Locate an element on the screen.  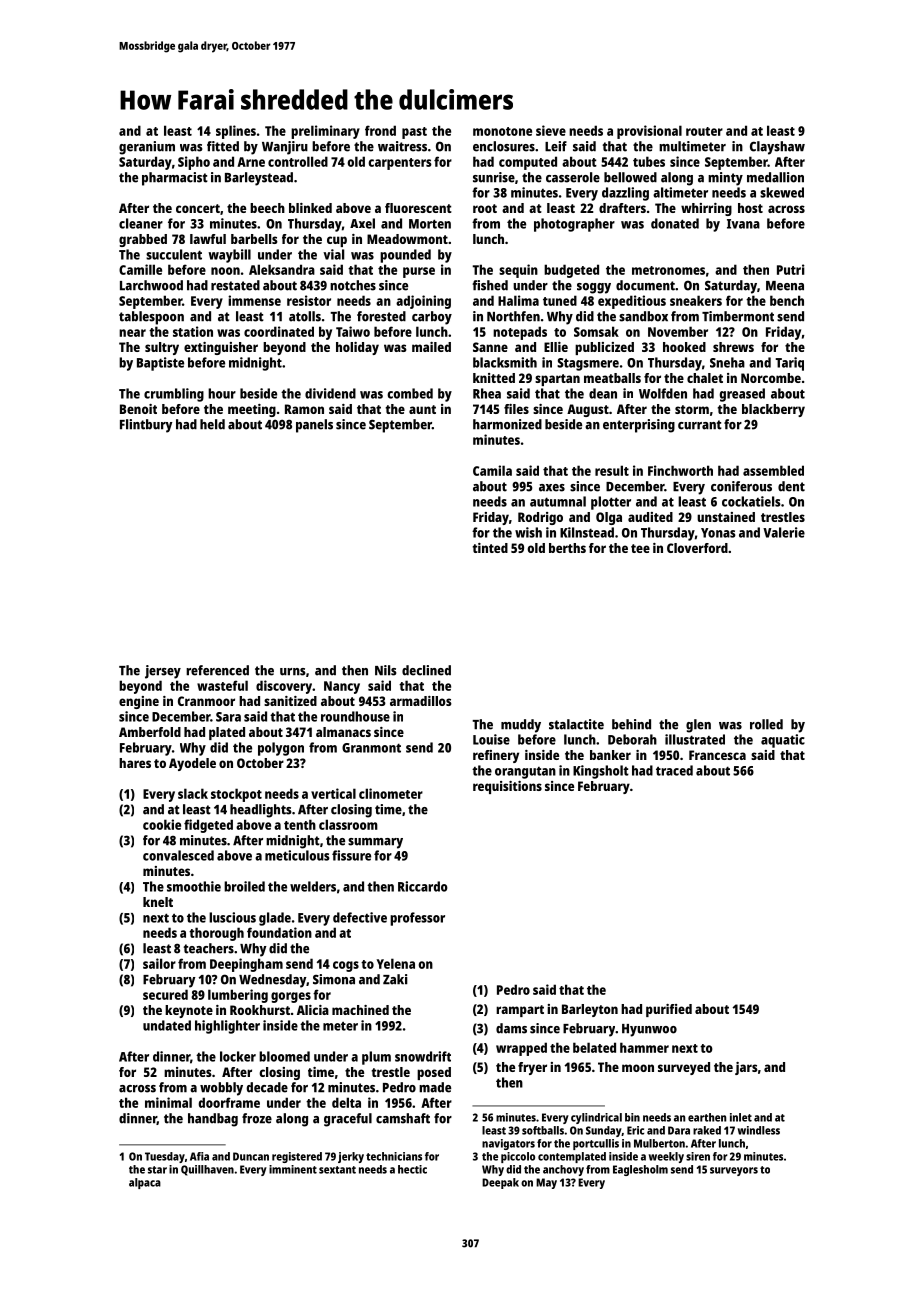
alpaca is located at coordinates (145, 1183).
